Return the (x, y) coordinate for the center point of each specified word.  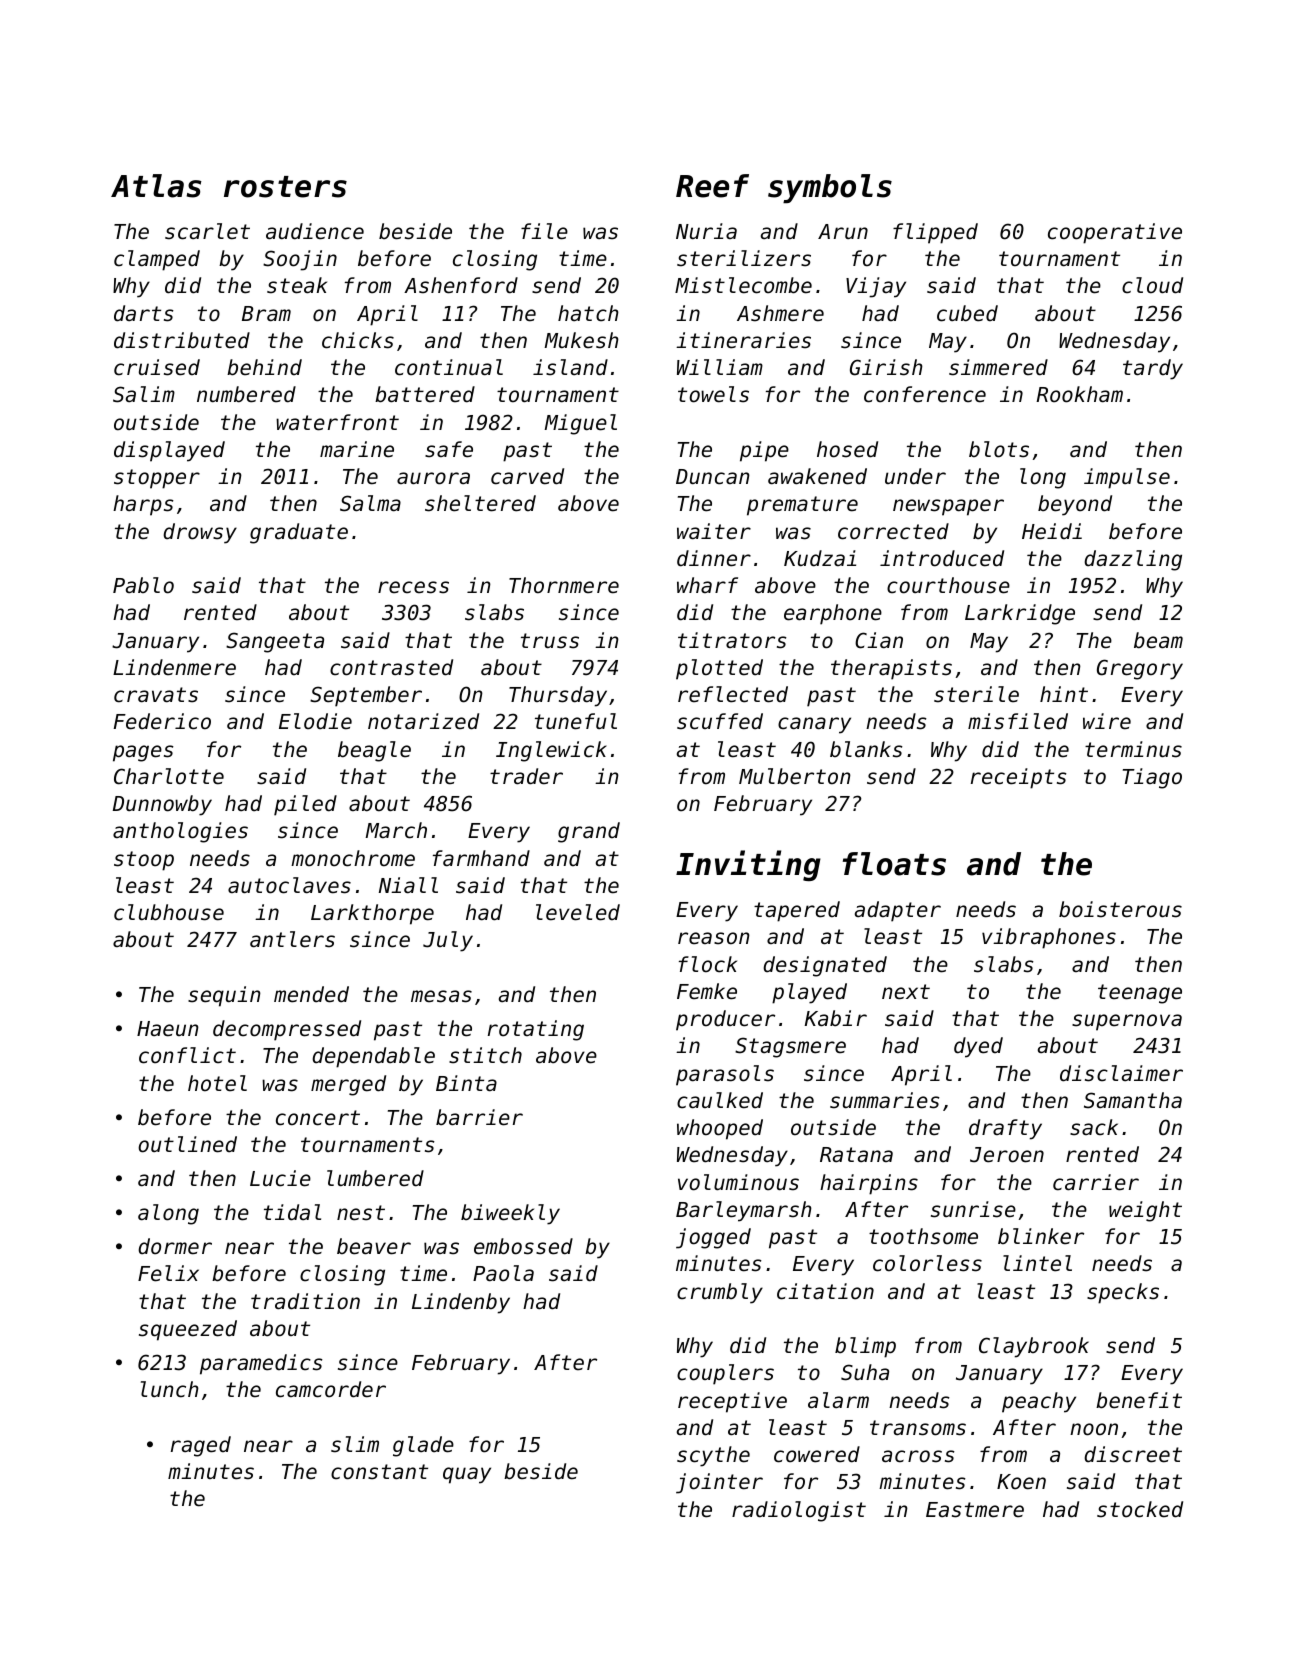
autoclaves (289, 885)
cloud (1152, 285)
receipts (1019, 778)
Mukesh (582, 340)
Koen (1021, 1482)
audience (315, 231)
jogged (713, 1238)
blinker (1041, 1236)
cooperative (1115, 233)
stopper (157, 479)
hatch (588, 313)
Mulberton (795, 776)
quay (467, 1475)
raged (201, 1446)
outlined (187, 1144)
